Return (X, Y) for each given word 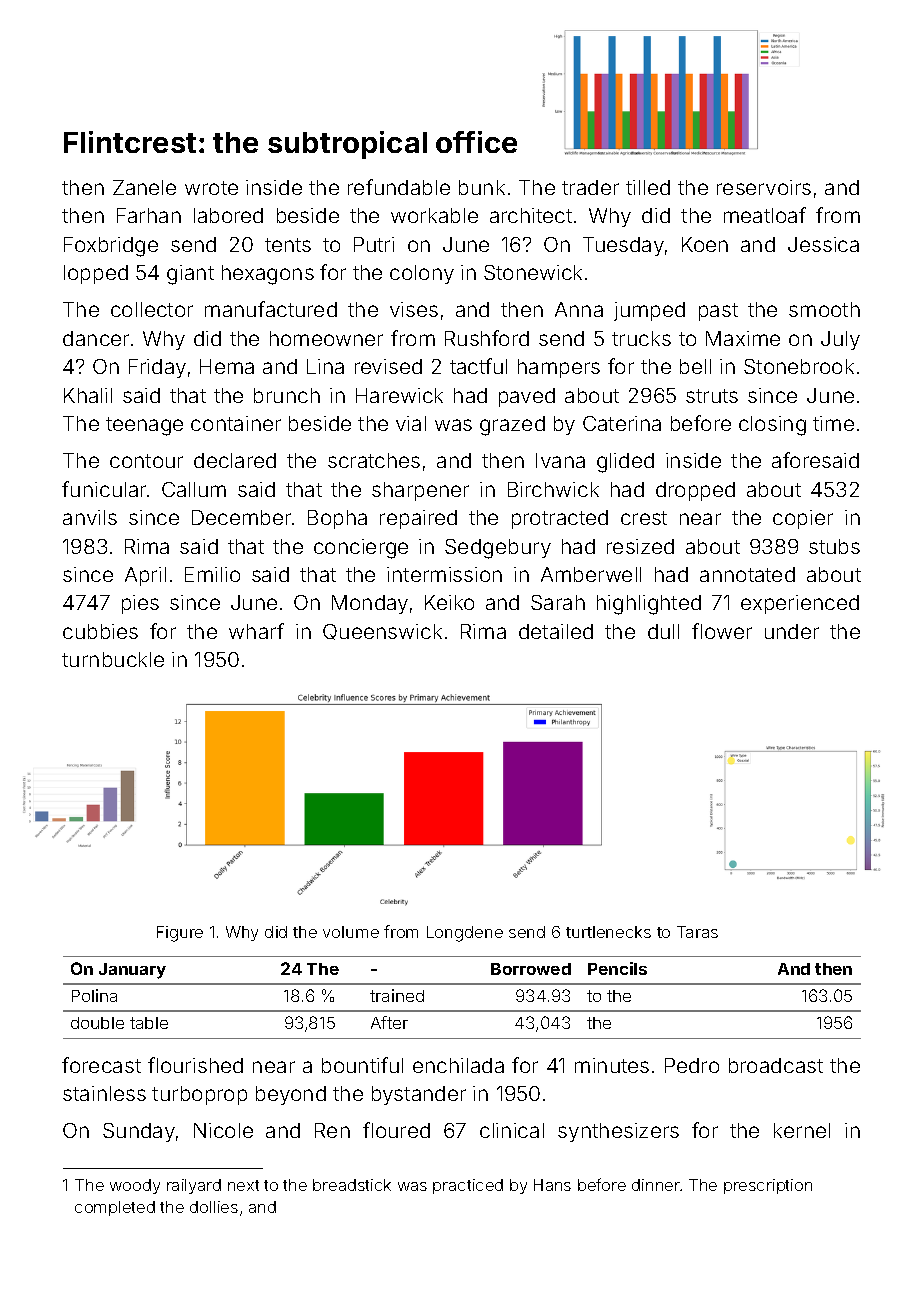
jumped (649, 311)
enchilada (458, 1065)
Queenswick (382, 632)
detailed (556, 631)
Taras (697, 932)
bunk (482, 187)
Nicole (223, 1130)
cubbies (100, 631)
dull (663, 631)
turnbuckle (113, 659)
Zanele (144, 187)
